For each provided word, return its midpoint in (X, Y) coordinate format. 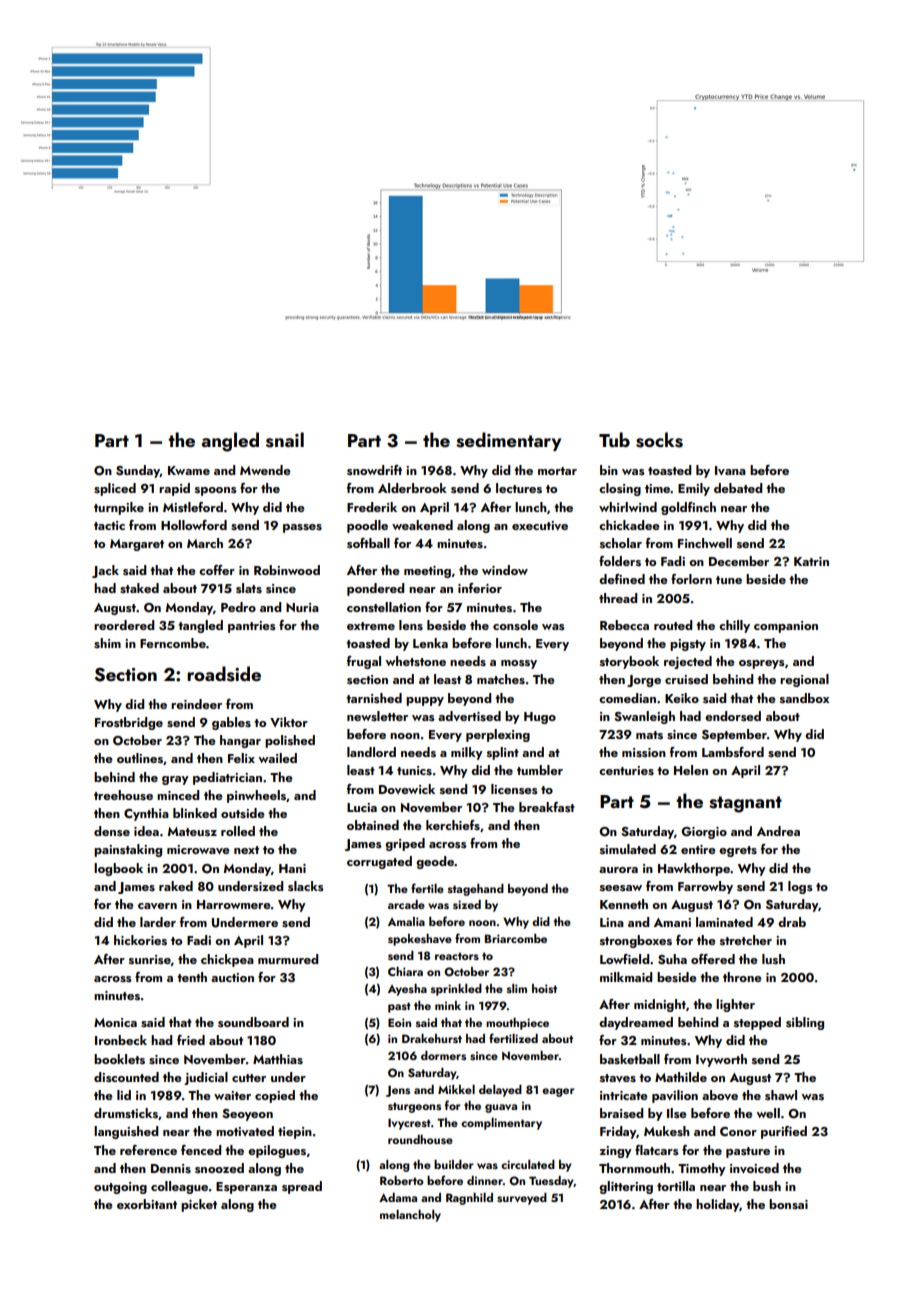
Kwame (189, 470)
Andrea (778, 831)
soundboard (253, 1022)
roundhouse (420, 1139)
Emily (694, 489)
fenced (201, 1150)
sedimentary (508, 441)
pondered (375, 589)
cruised (686, 679)
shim (107, 643)
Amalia (406, 921)
